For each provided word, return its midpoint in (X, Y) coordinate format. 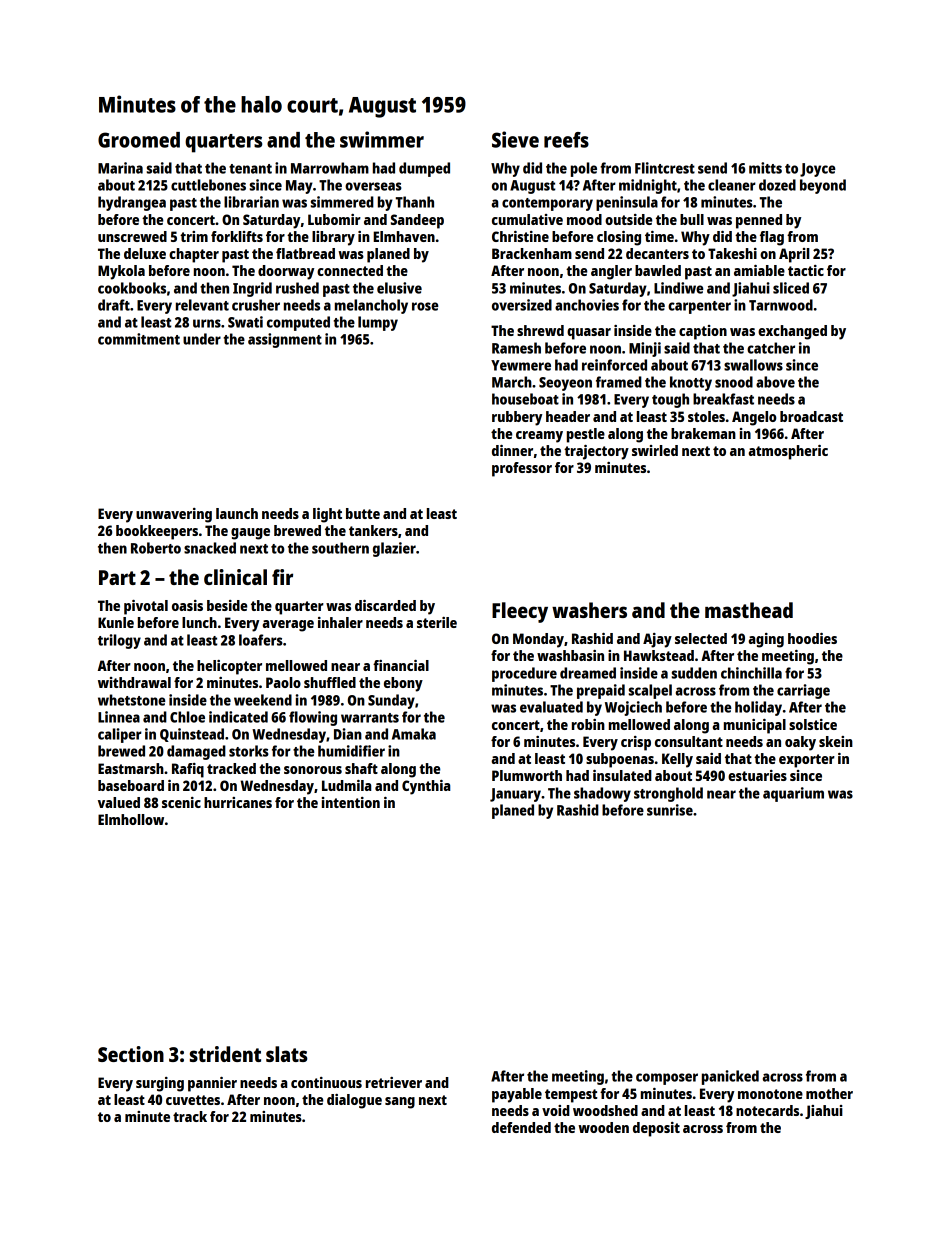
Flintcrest (665, 168)
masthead (749, 610)
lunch (199, 622)
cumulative (527, 219)
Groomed (139, 140)
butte (363, 513)
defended (521, 1127)
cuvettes (193, 1100)
